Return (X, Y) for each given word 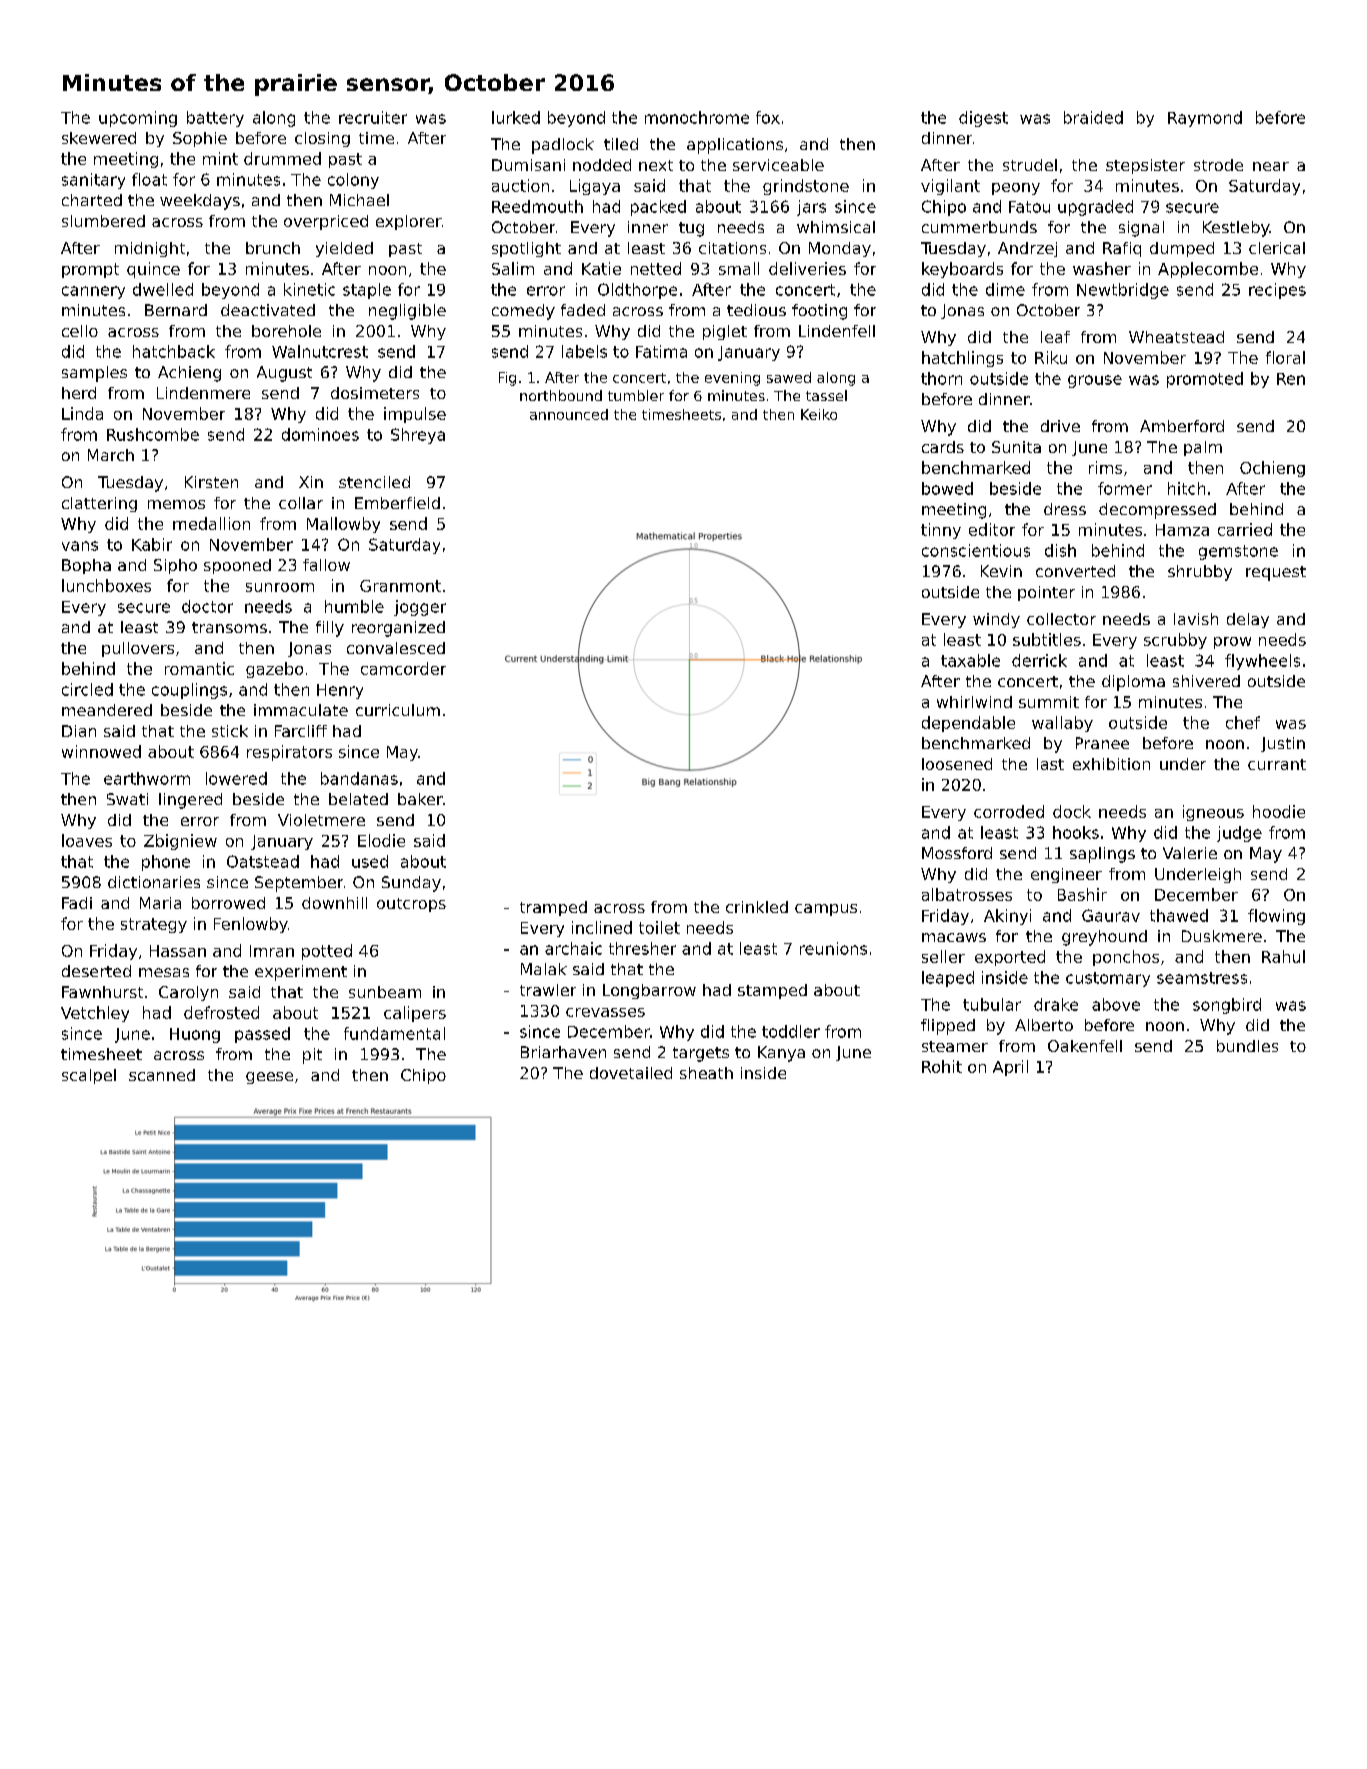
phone (166, 863)
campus (826, 910)
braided (1093, 117)
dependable (968, 724)
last (1050, 764)
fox (768, 117)
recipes (1277, 291)
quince (153, 270)
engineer (1066, 875)
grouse (1095, 381)
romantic (199, 668)
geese (269, 1078)
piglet (725, 332)
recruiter (373, 117)
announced (569, 414)
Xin (311, 482)
